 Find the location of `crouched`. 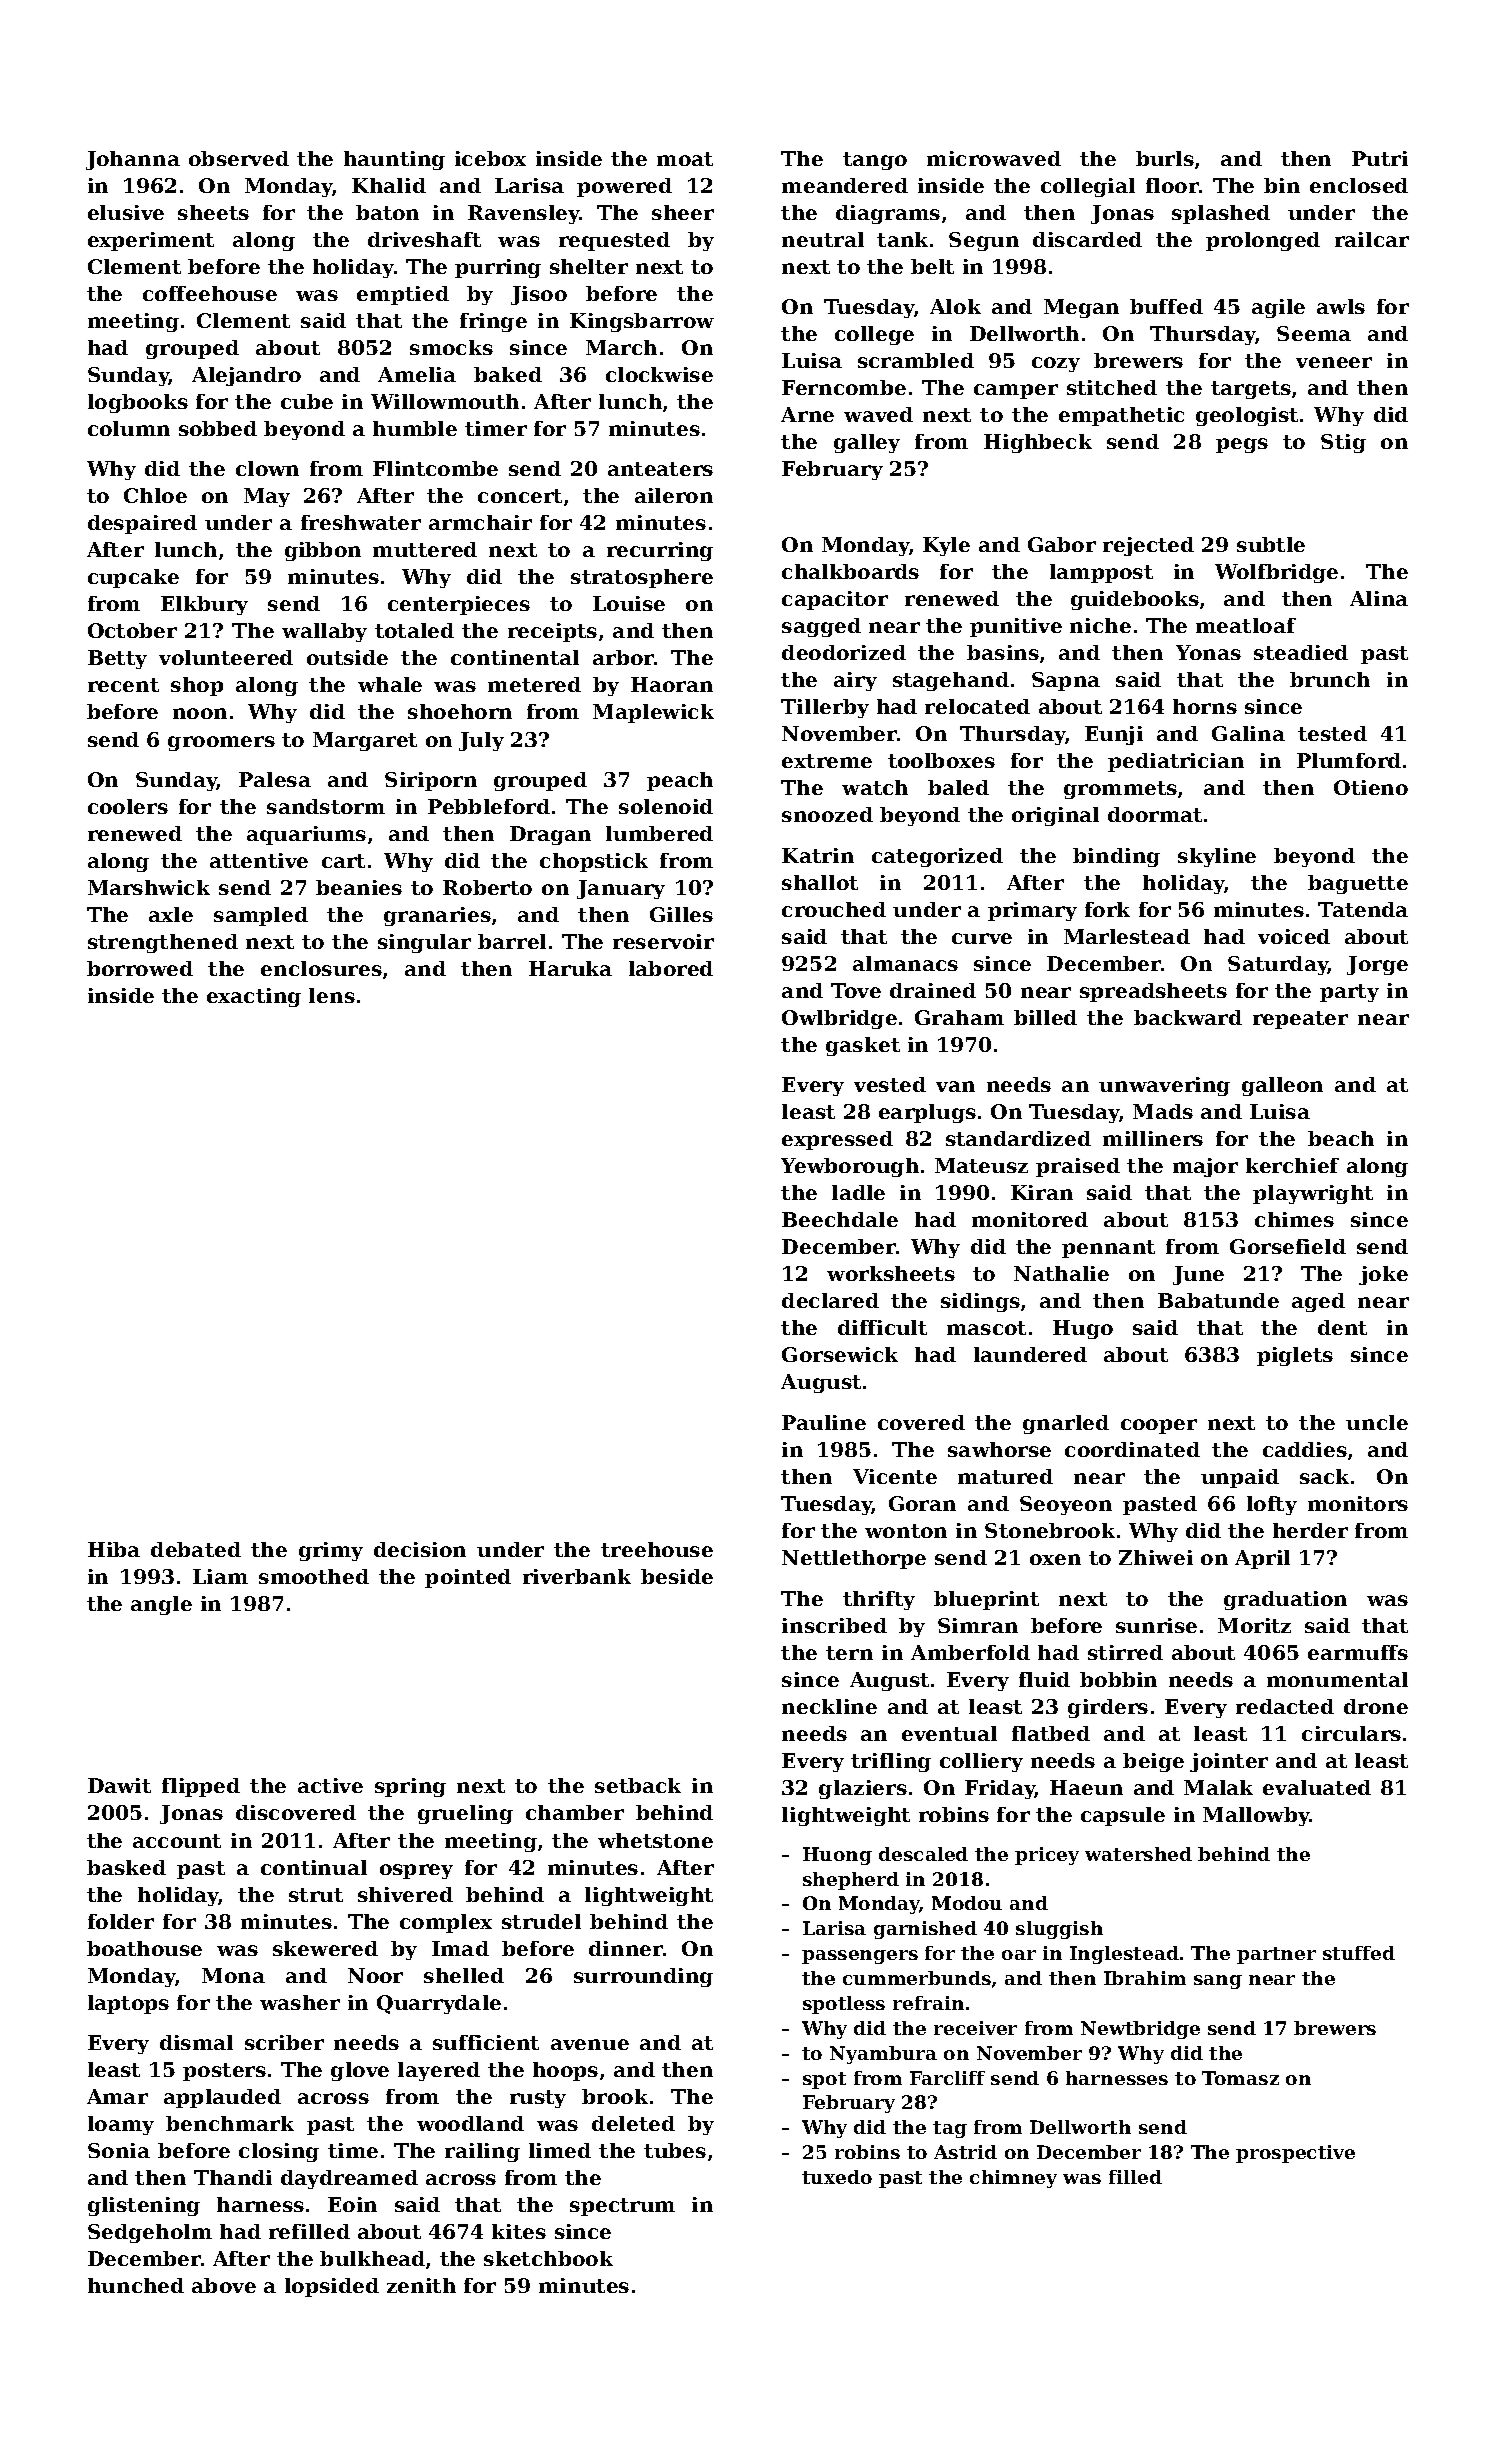

crouched is located at coordinates (834, 909).
